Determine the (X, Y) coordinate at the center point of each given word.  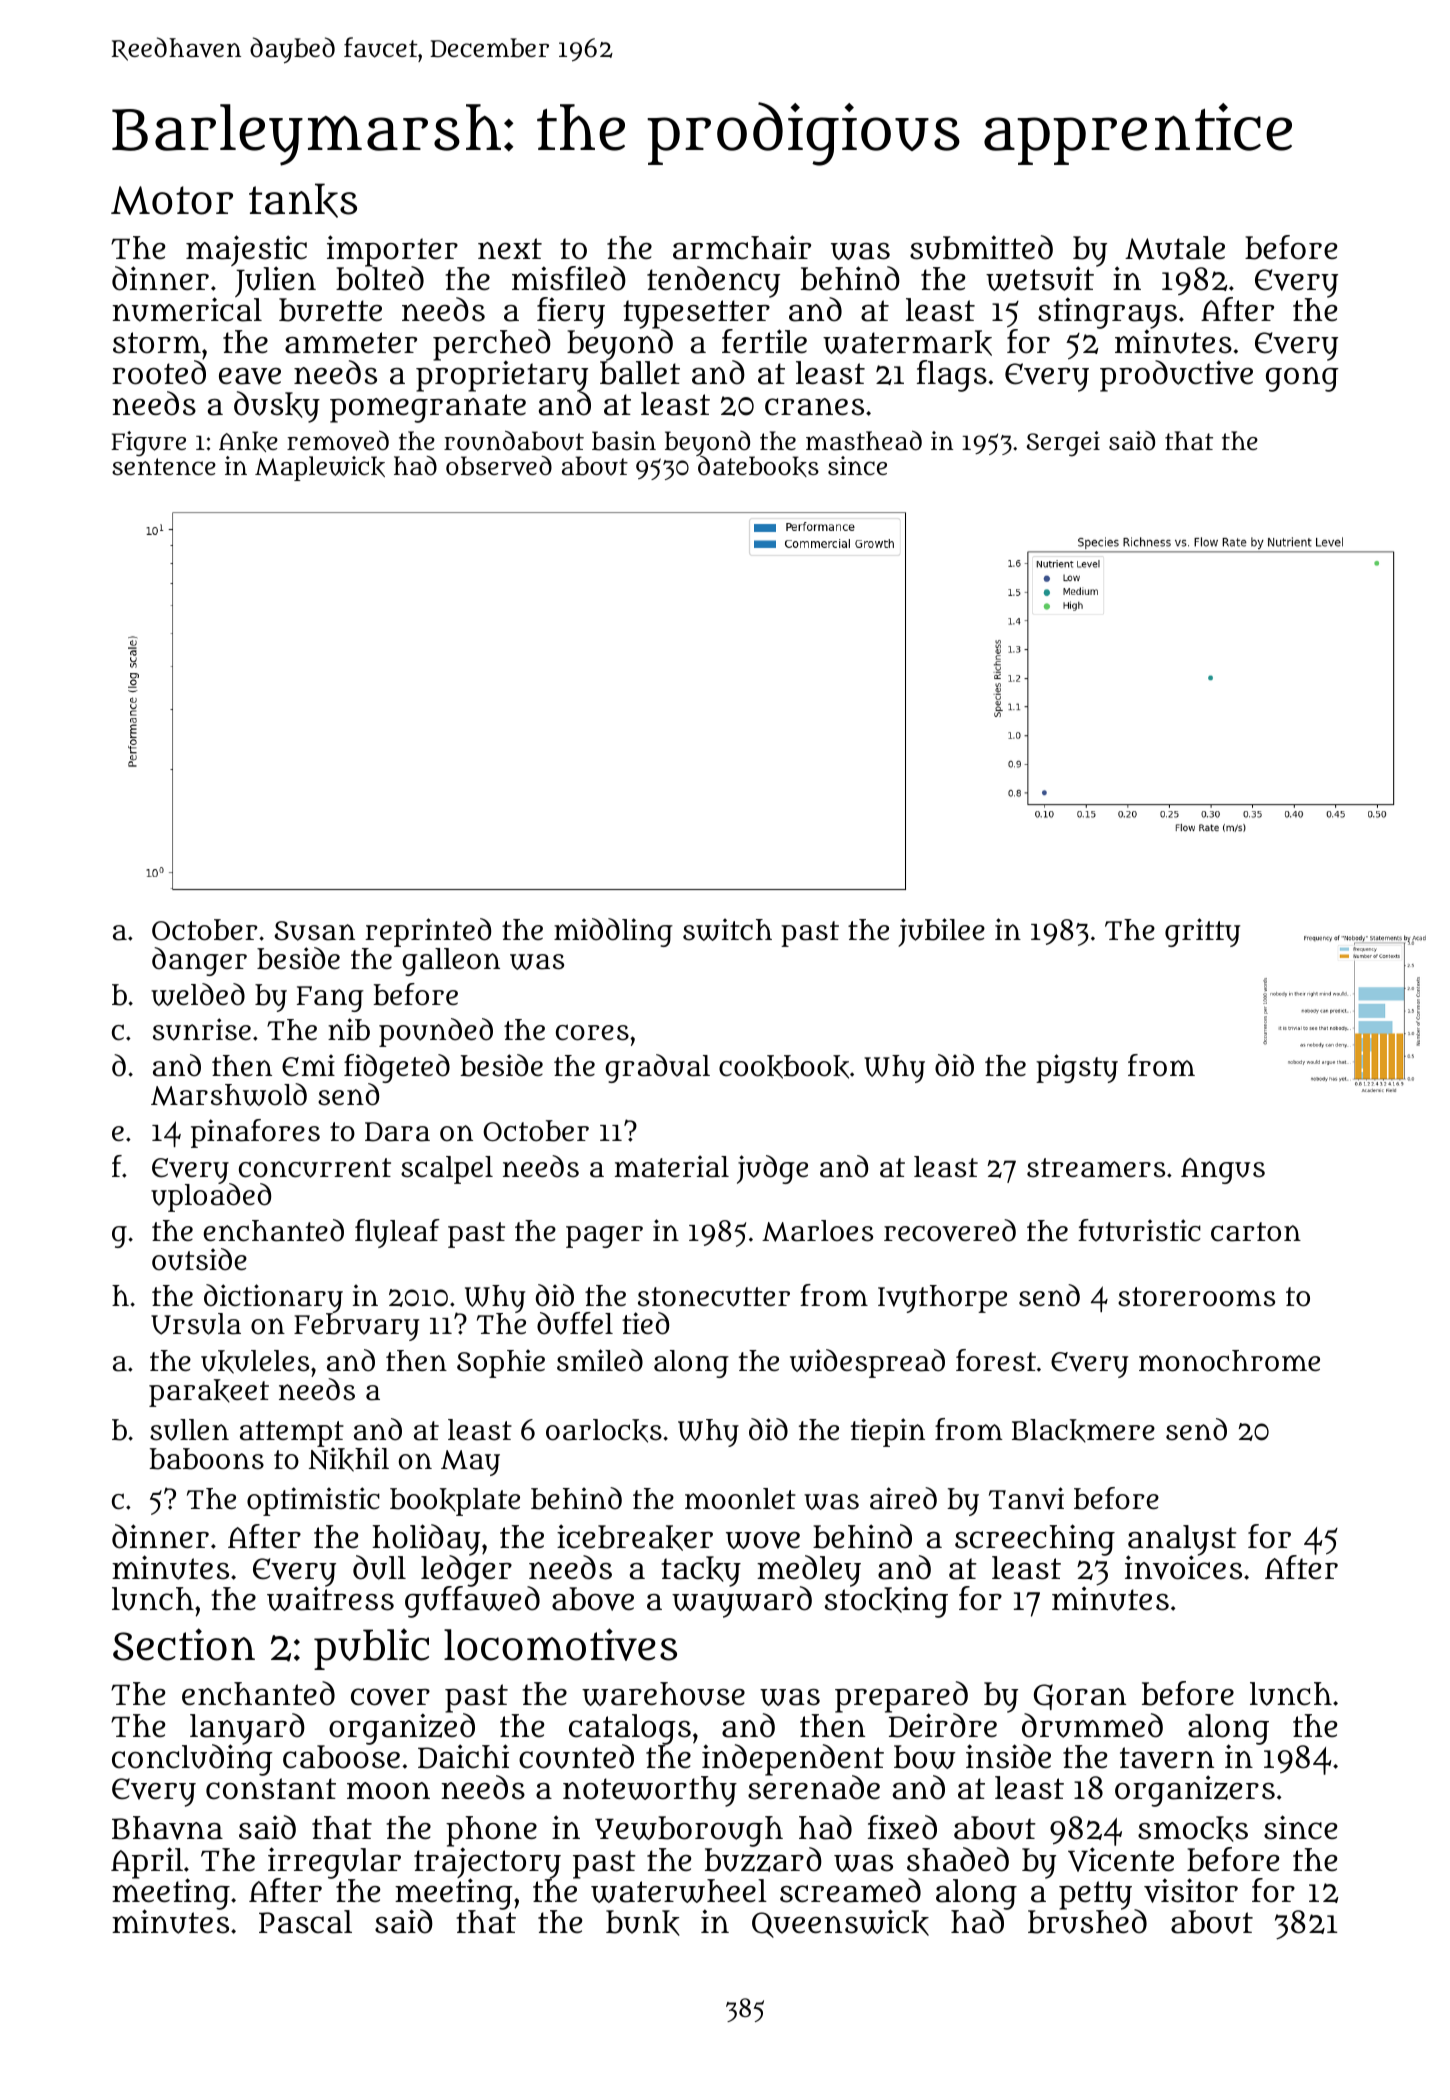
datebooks (758, 467)
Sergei (1063, 444)
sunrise (202, 1029)
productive (1176, 376)
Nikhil (349, 1459)
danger (199, 961)
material (672, 1166)
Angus (1223, 1171)
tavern (1167, 1758)
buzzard (763, 1859)
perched (492, 345)
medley (809, 1571)
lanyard (247, 1729)
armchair (742, 247)
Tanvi (1026, 1498)
